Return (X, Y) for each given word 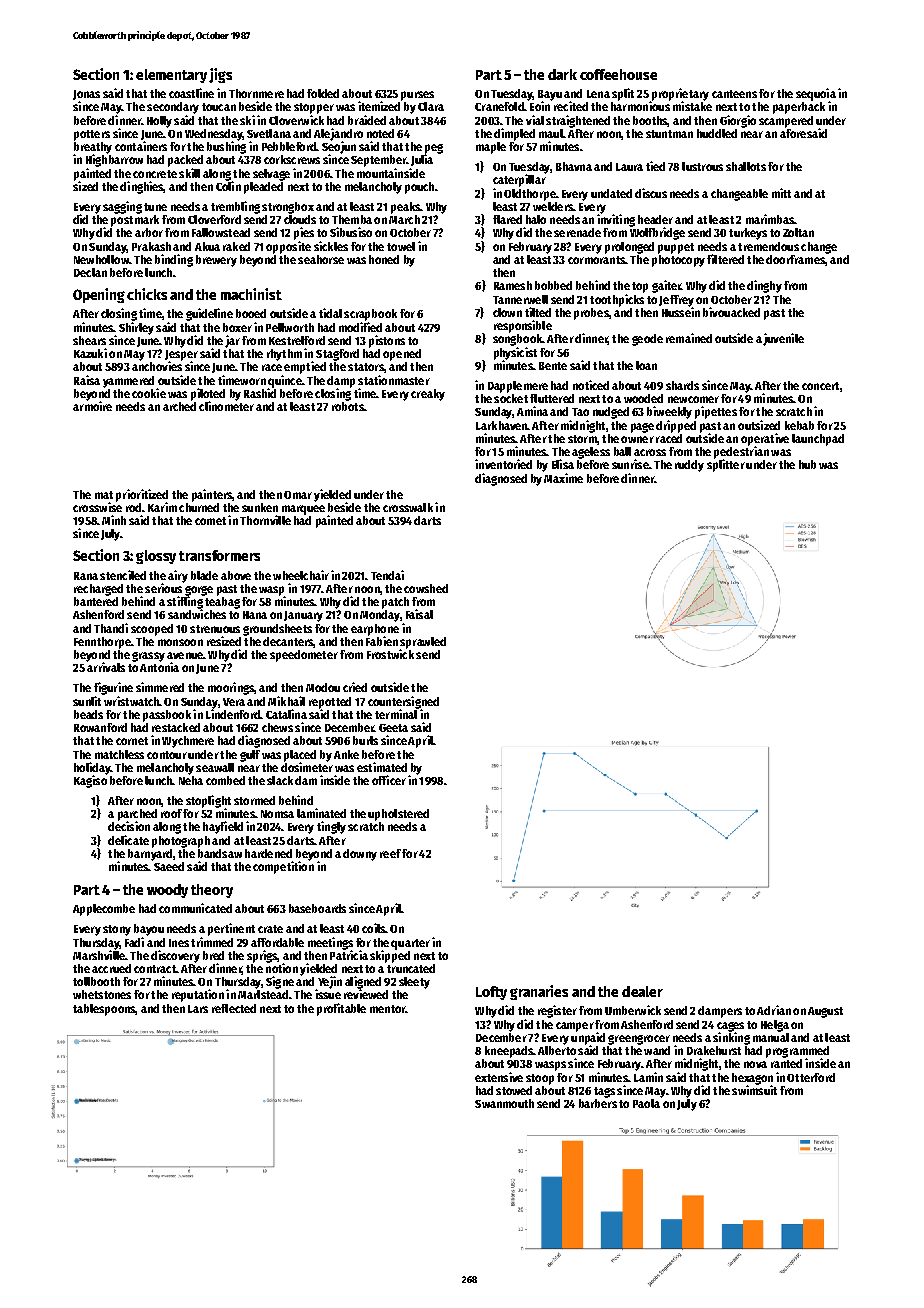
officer (389, 780)
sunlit (87, 701)
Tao (580, 412)
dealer (642, 991)
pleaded (263, 188)
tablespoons (104, 1010)
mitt (781, 193)
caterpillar (519, 180)
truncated (411, 968)
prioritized (142, 495)
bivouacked (731, 312)
